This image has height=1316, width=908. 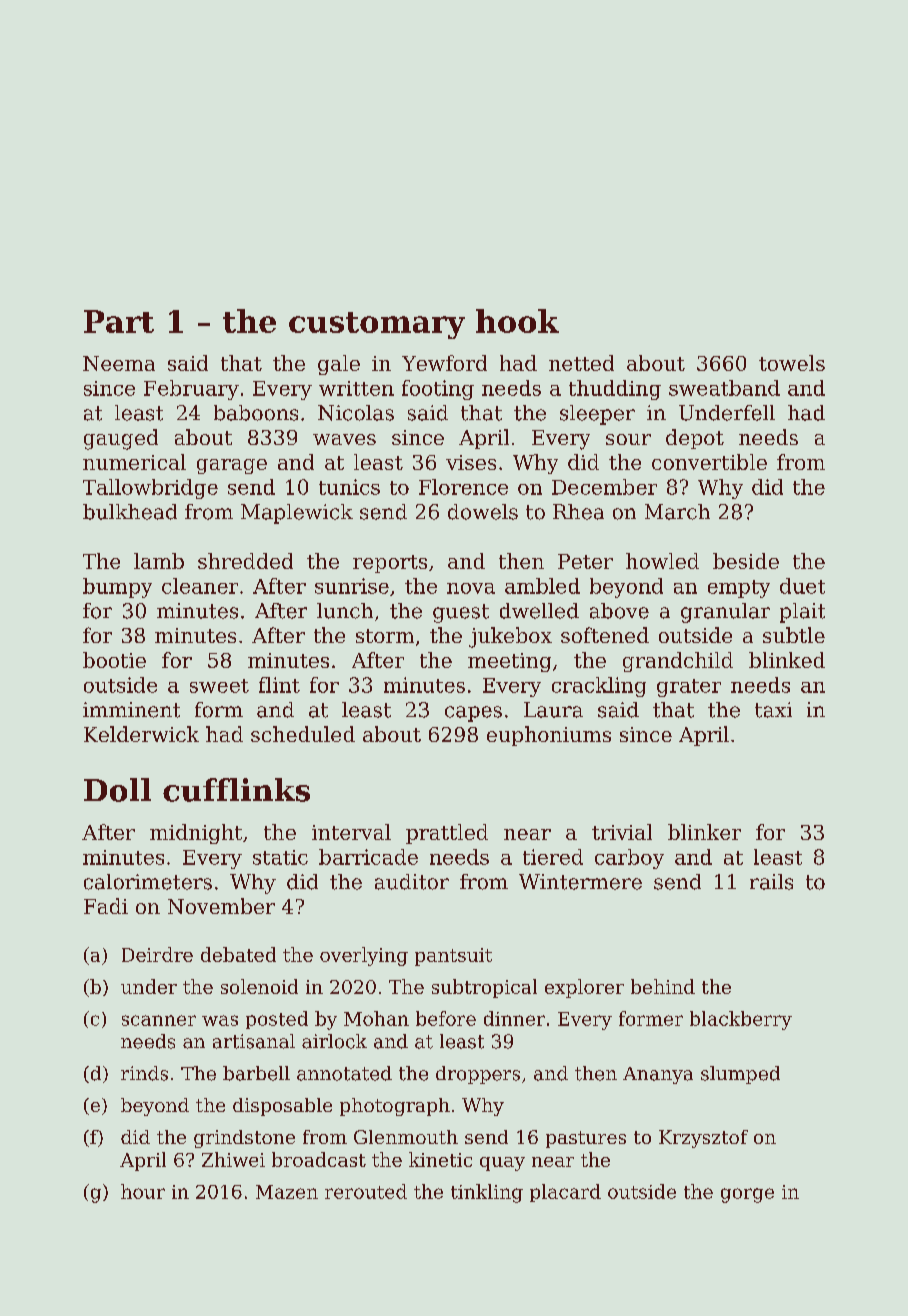 I want to click on dowels, so click(x=483, y=512).
